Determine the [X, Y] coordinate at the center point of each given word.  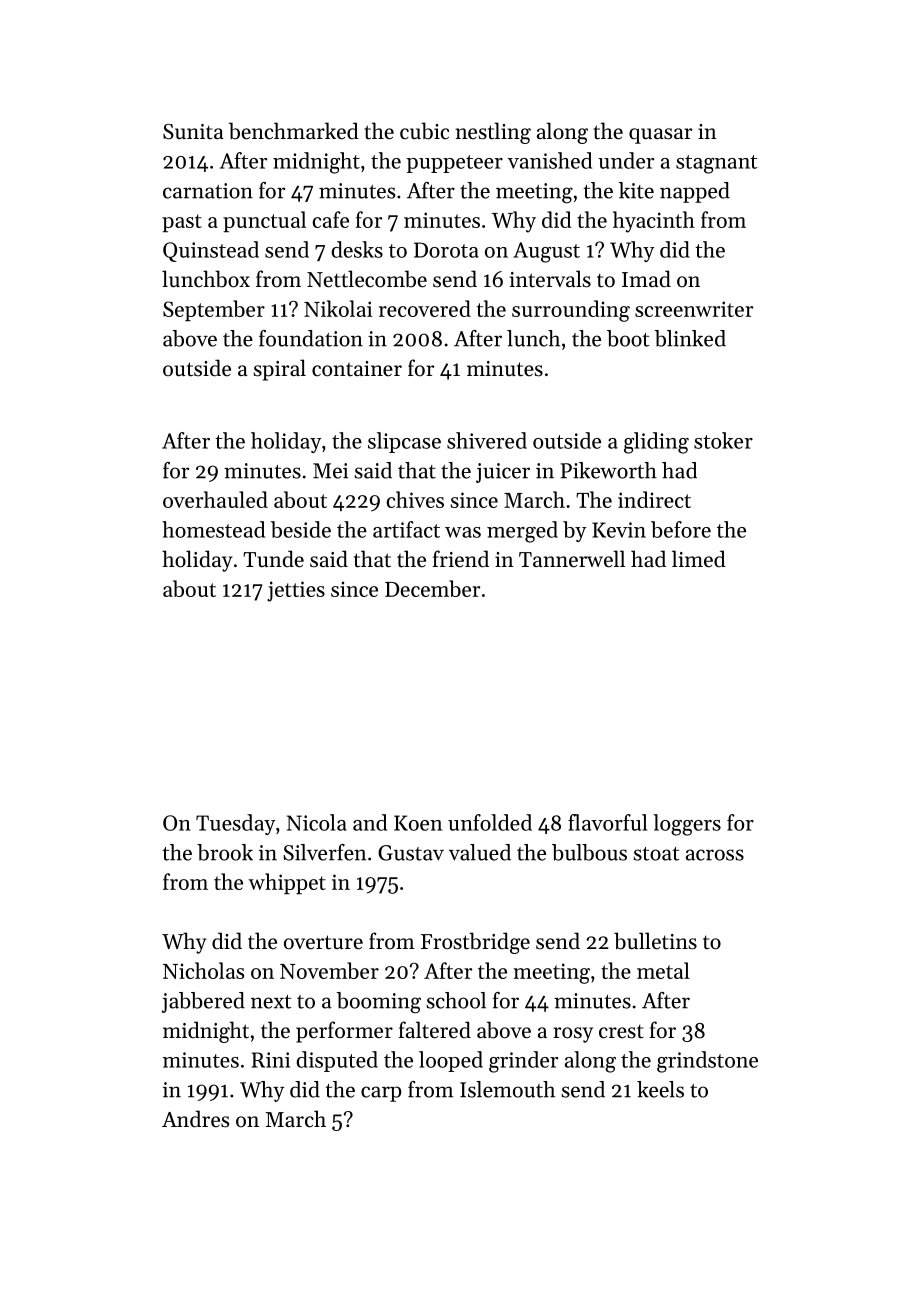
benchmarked [294, 131]
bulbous [589, 852]
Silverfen [324, 852]
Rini [271, 1060]
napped [695, 192]
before [681, 529]
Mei [330, 471]
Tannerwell [572, 559]
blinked [690, 338]
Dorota [446, 250]
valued [480, 852]
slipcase [404, 442]
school [456, 1000]
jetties [296, 591]
